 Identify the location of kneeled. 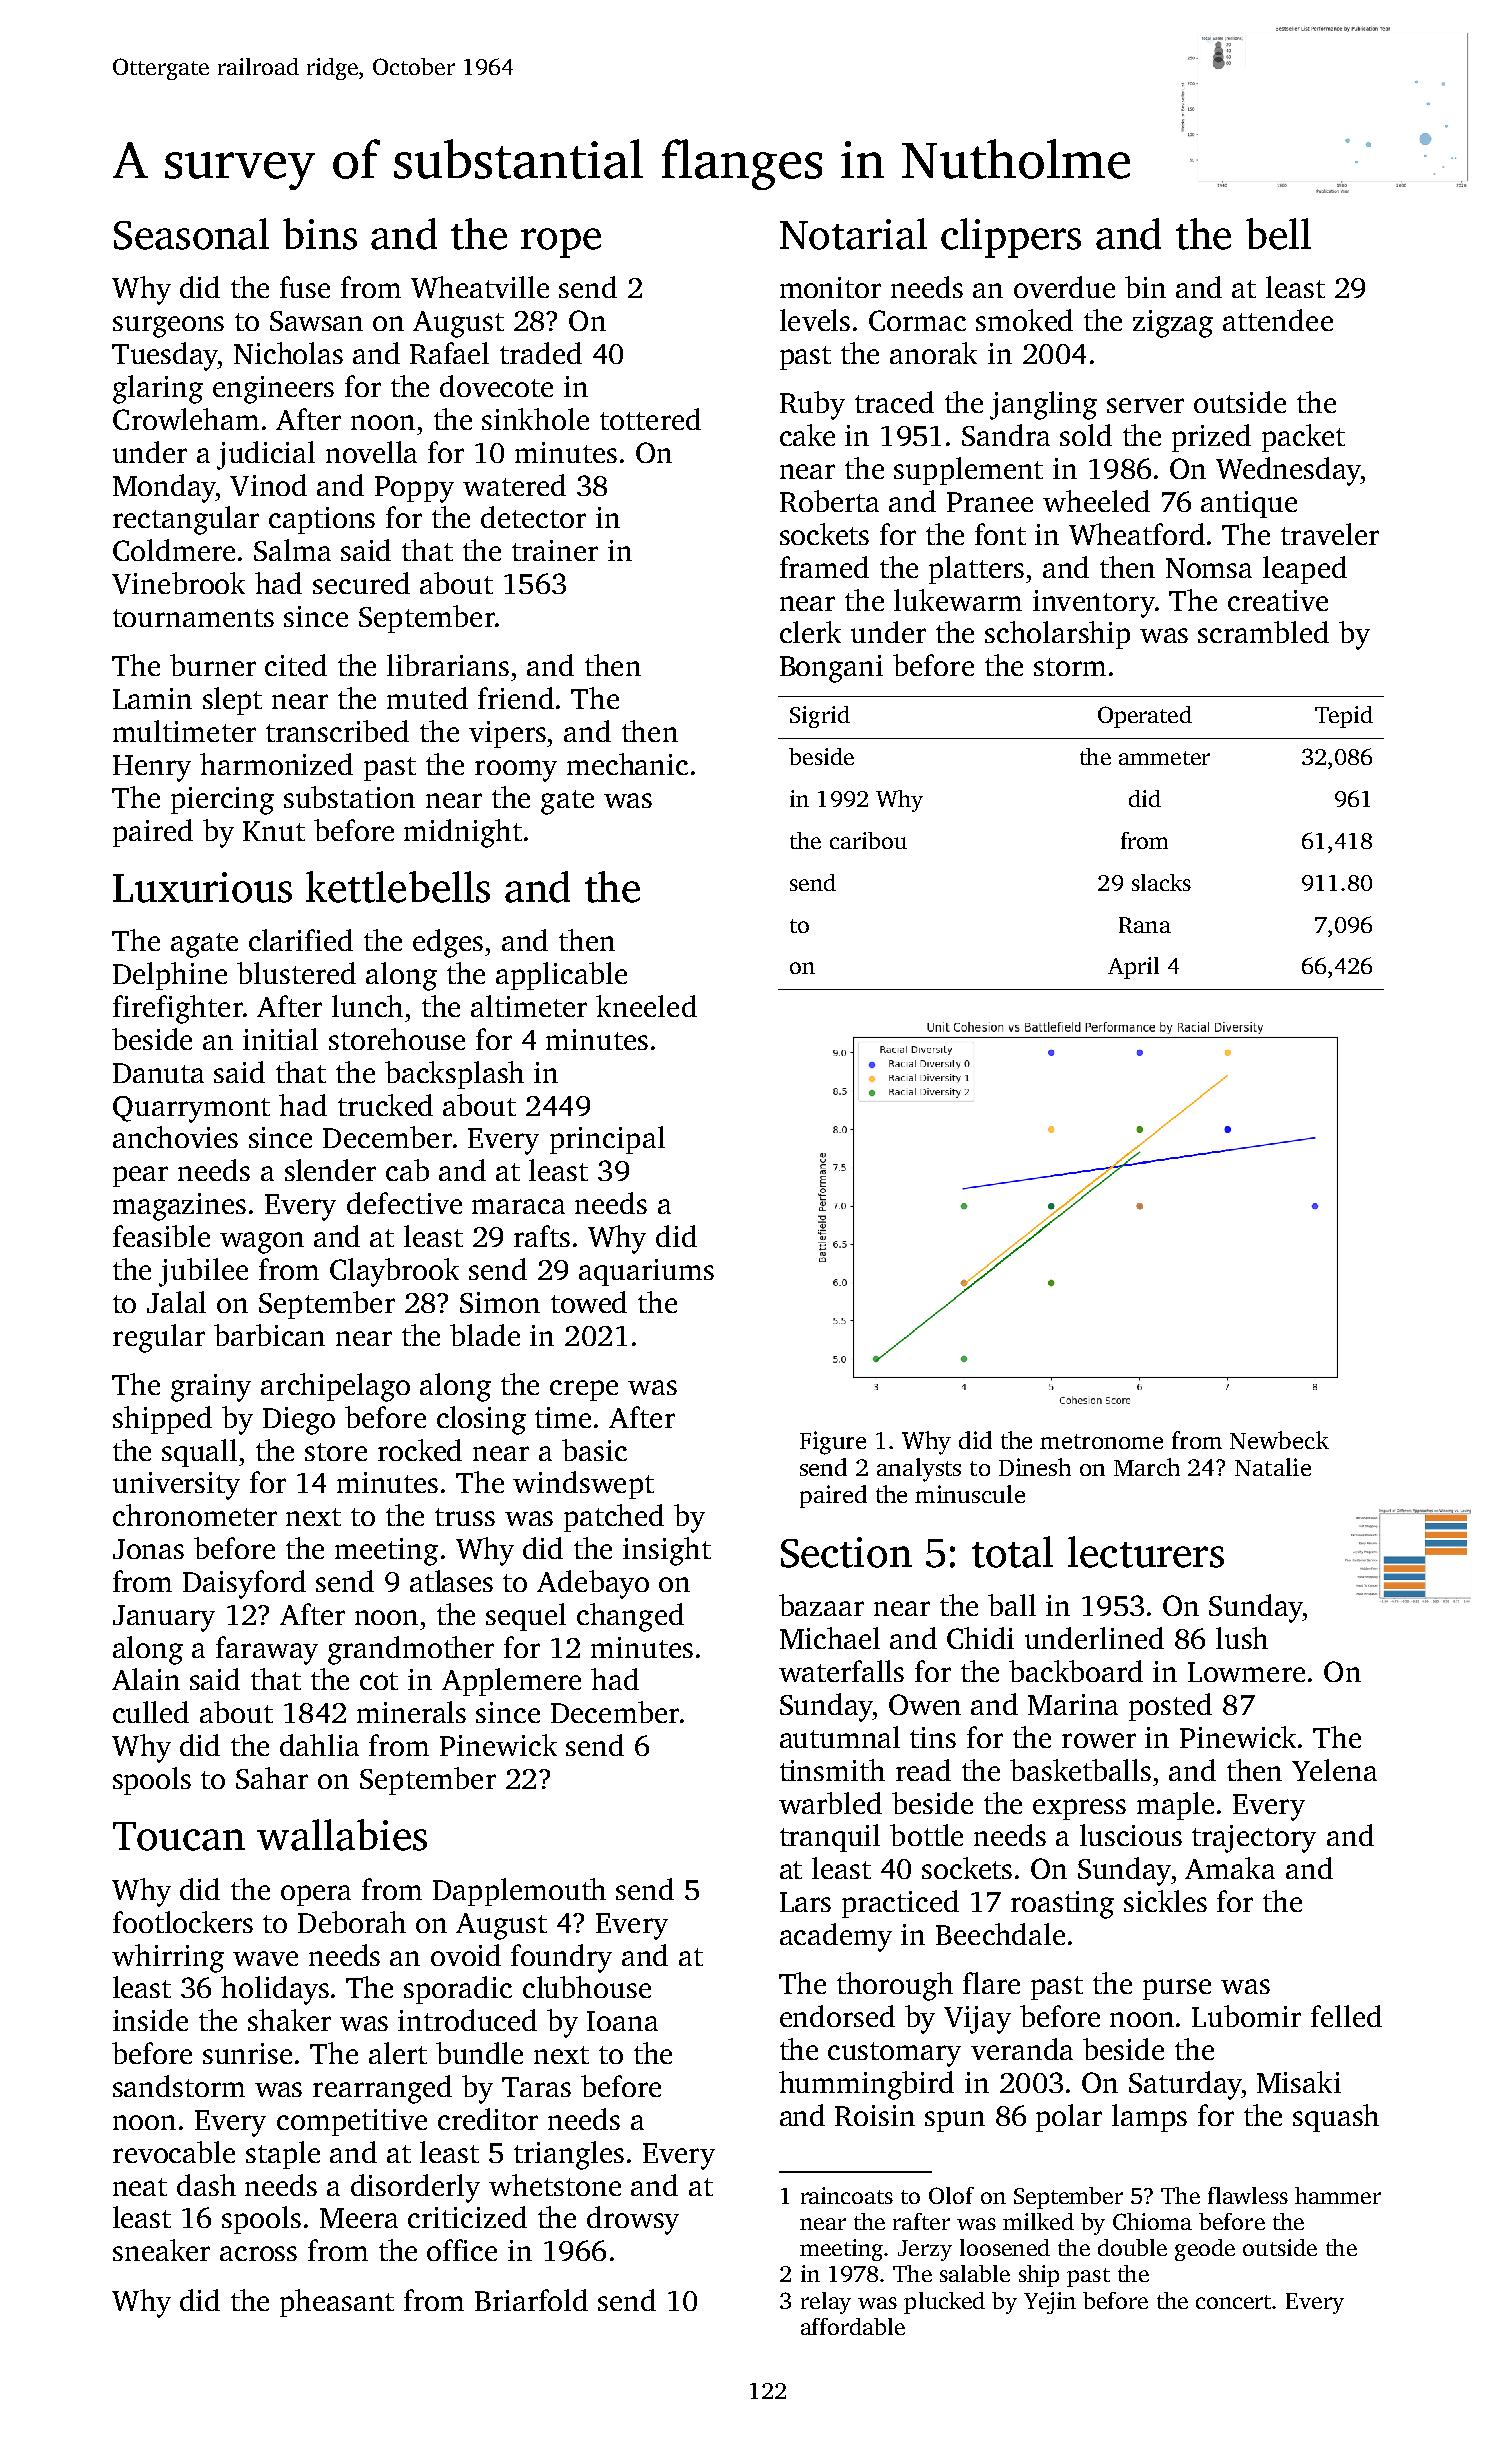
(646, 1006).
